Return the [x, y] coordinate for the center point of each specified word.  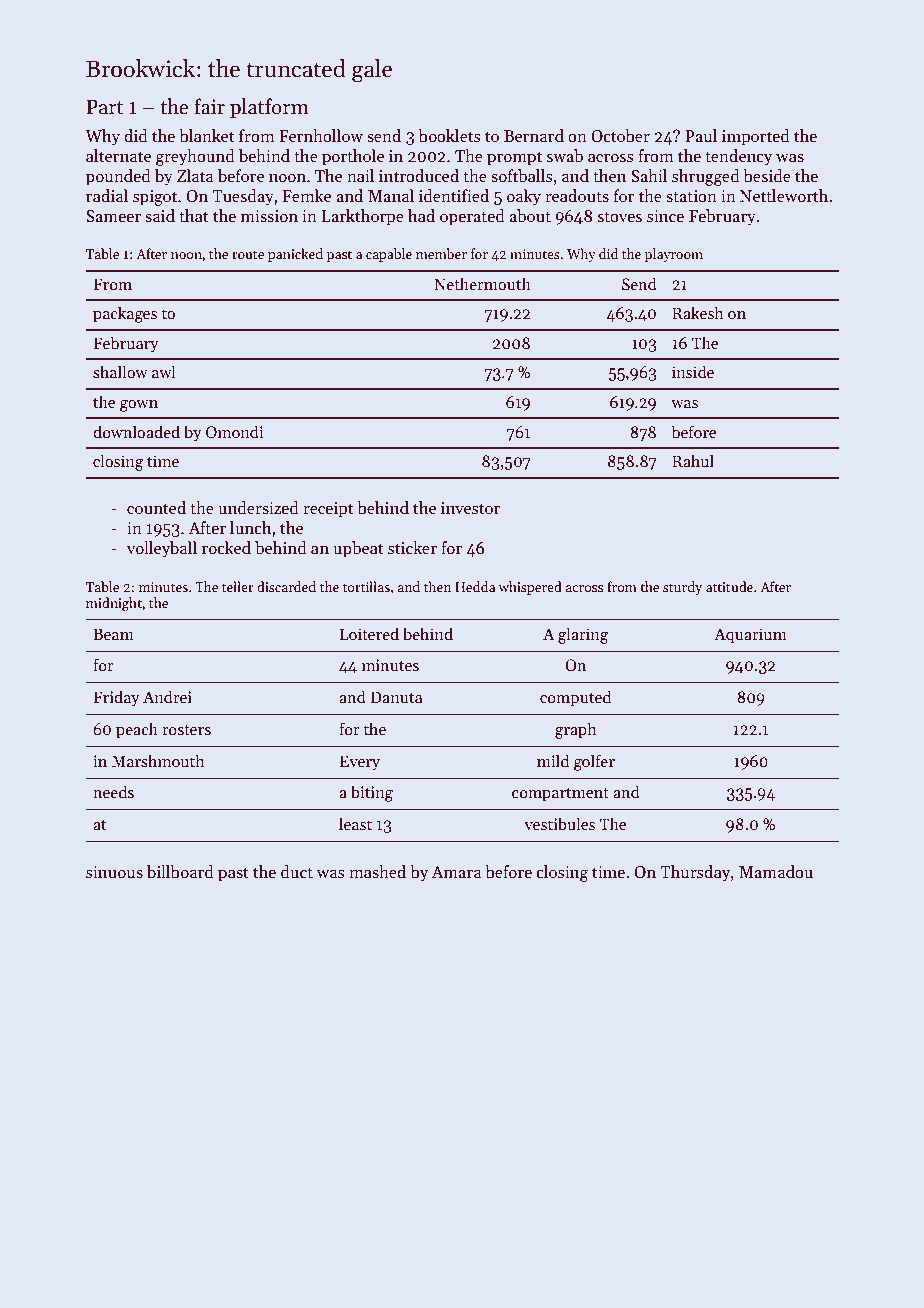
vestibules [559, 824]
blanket [207, 136]
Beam [113, 634]
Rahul [693, 460]
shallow [120, 372]
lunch [250, 528]
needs [113, 792]
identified [454, 196]
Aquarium [750, 636]
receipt [328, 510]
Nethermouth [482, 284]
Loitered [369, 634]
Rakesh [698, 312]
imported [756, 137]
